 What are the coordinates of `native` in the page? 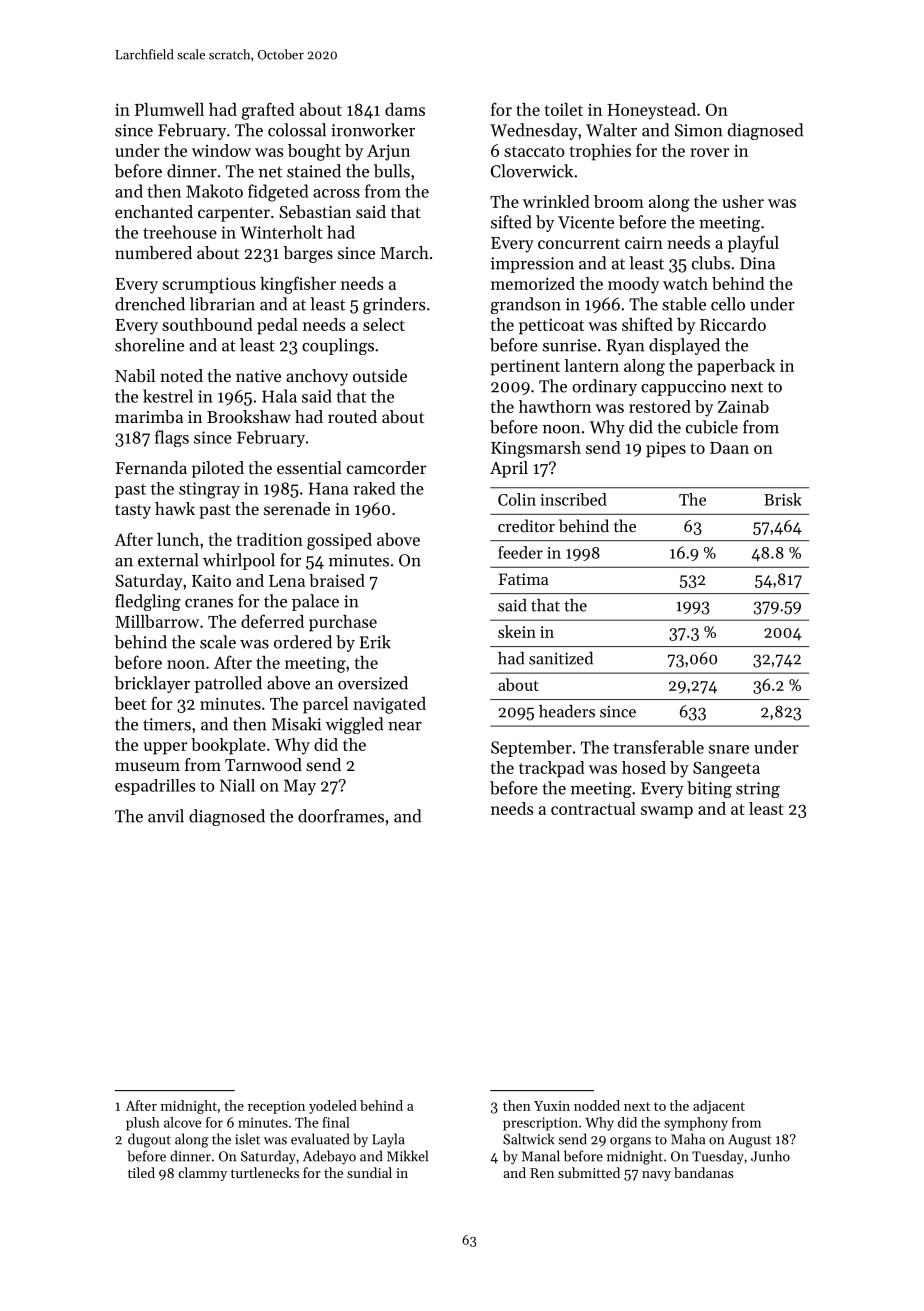 It's located at (258, 376).
